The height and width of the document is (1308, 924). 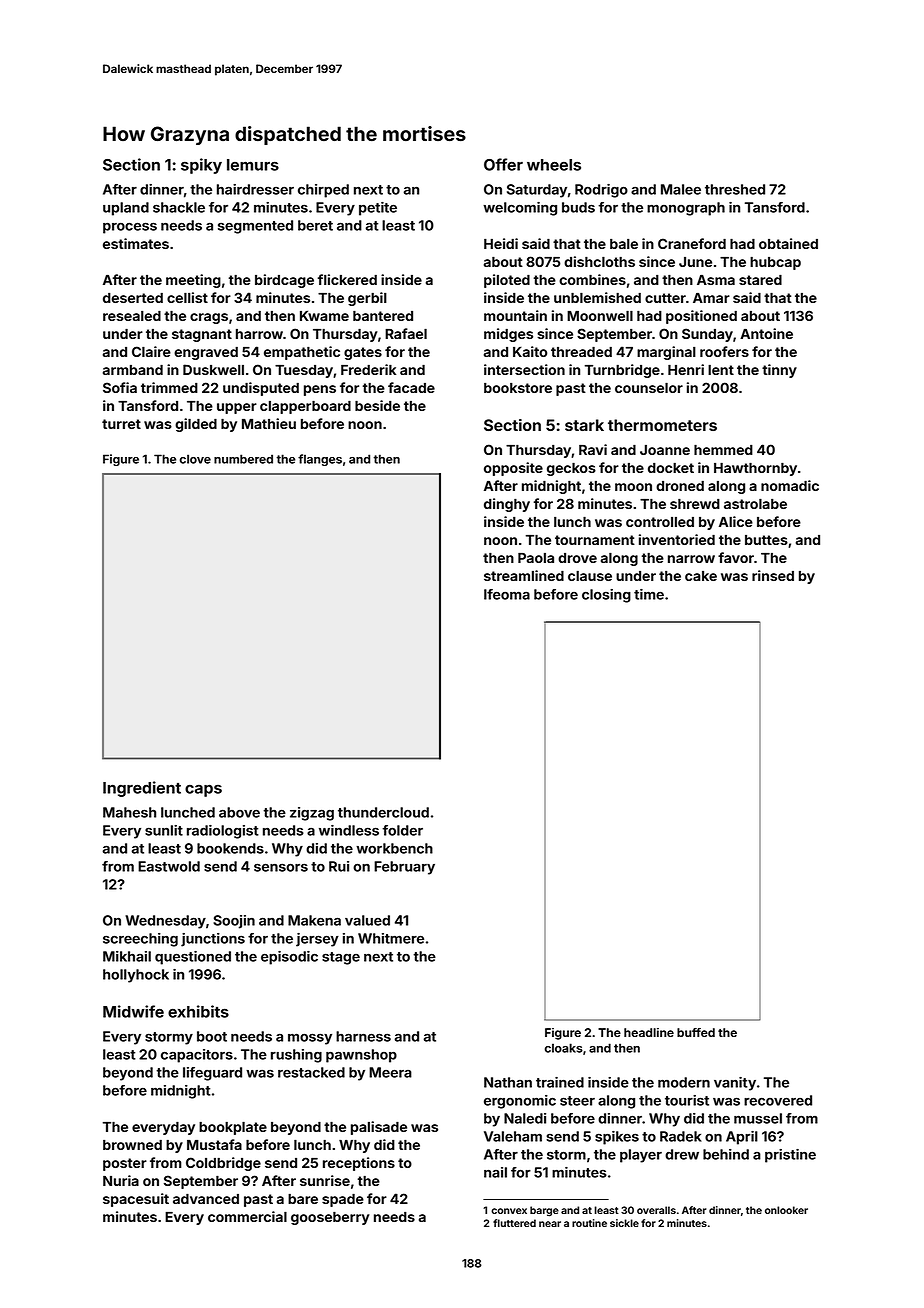 I want to click on marginal, so click(x=666, y=353).
